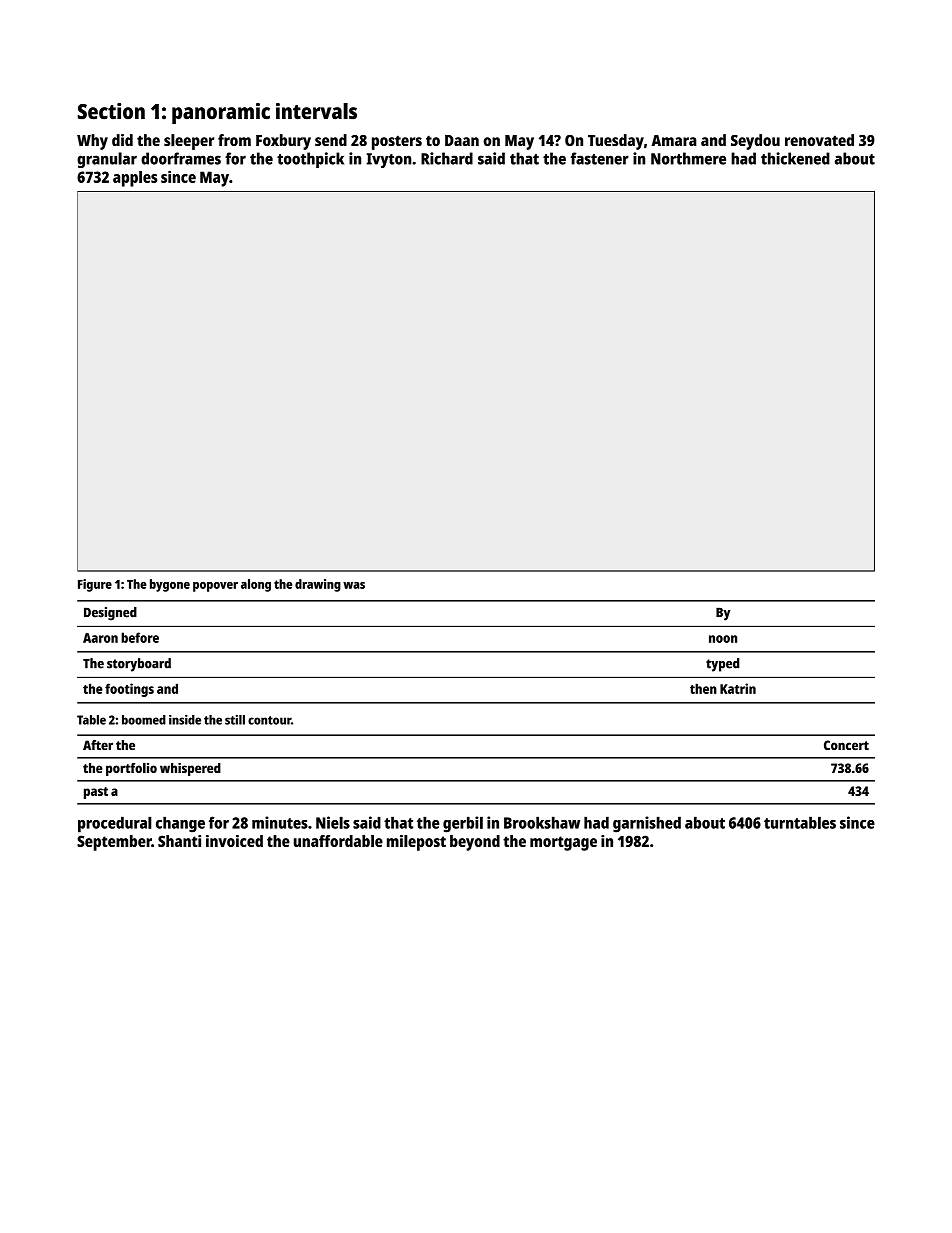 Image resolution: width=952 pixels, height=1233 pixels. Describe the element at coordinates (600, 158) in the screenshot. I see `fastener` at that location.
